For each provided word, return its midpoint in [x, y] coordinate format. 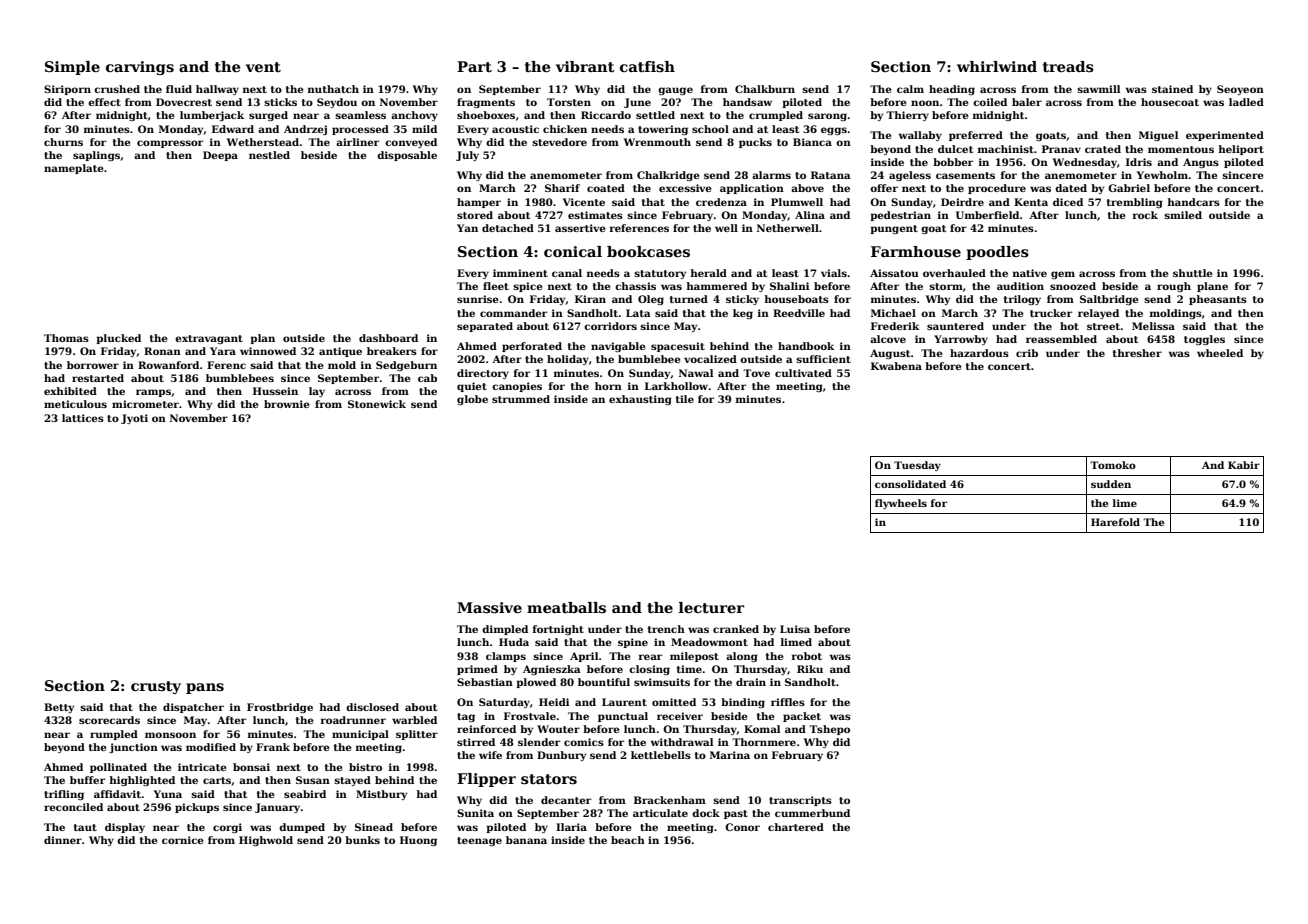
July [467, 156]
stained [1172, 89]
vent [263, 67]
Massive [489, 608]
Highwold [266, 841]
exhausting [640, 400]
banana [526, 840]
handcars [1193, 202]
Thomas [66, 338]
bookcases [648, 251]
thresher [1137, 353]
